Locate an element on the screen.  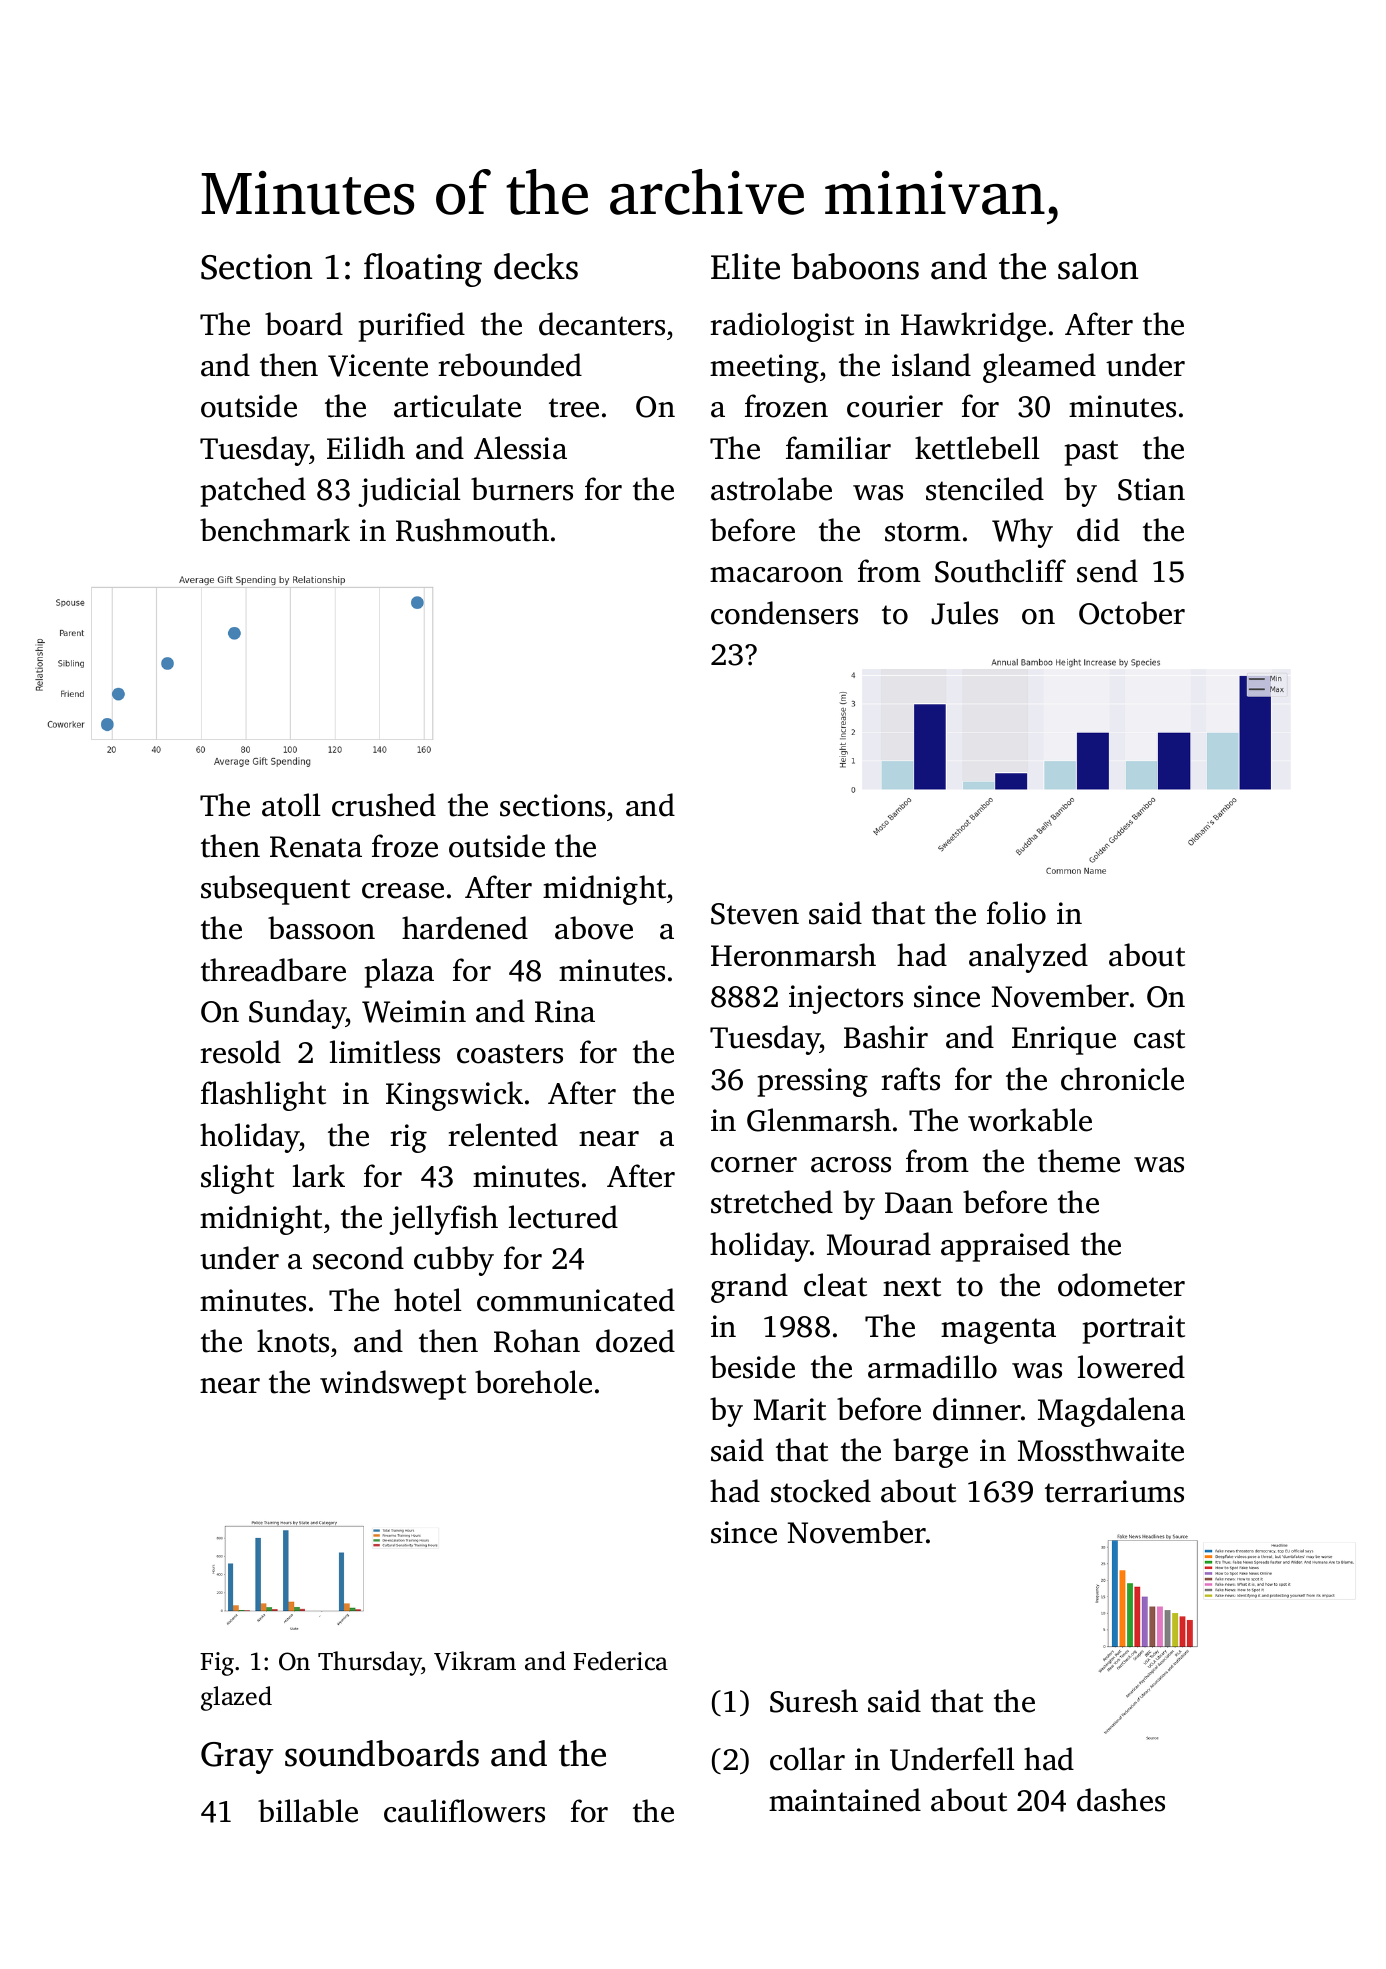
Vicente is located at coordinates (378, 365).
